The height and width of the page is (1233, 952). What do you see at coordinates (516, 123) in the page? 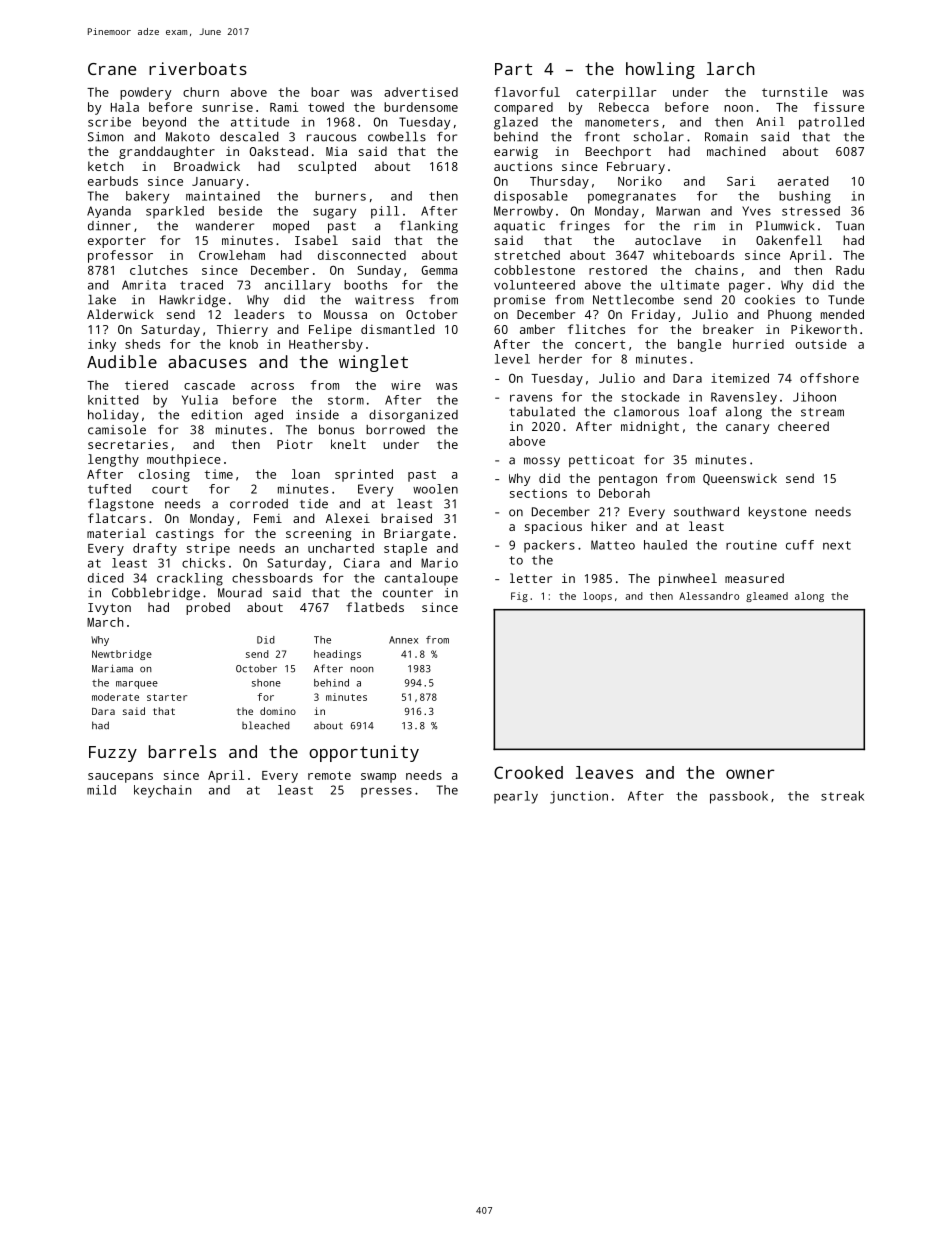
I see `glazed` at bounding box center [516, 123].
